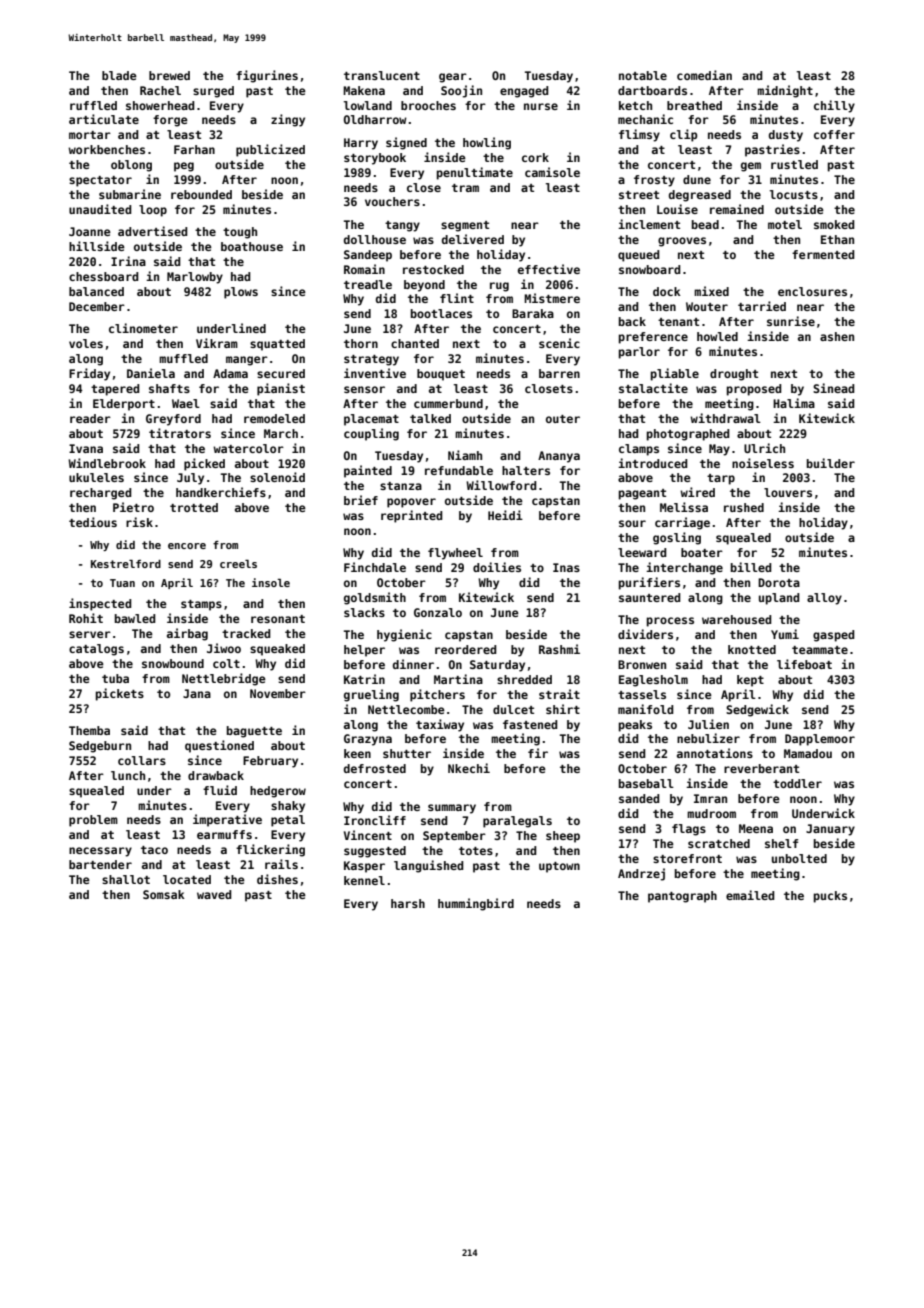 This screenshot has width=924, height=1308. What do you see at coordinates (406, 143) in the screenshot?
I see `signed` at bounding box center [406, 143].
